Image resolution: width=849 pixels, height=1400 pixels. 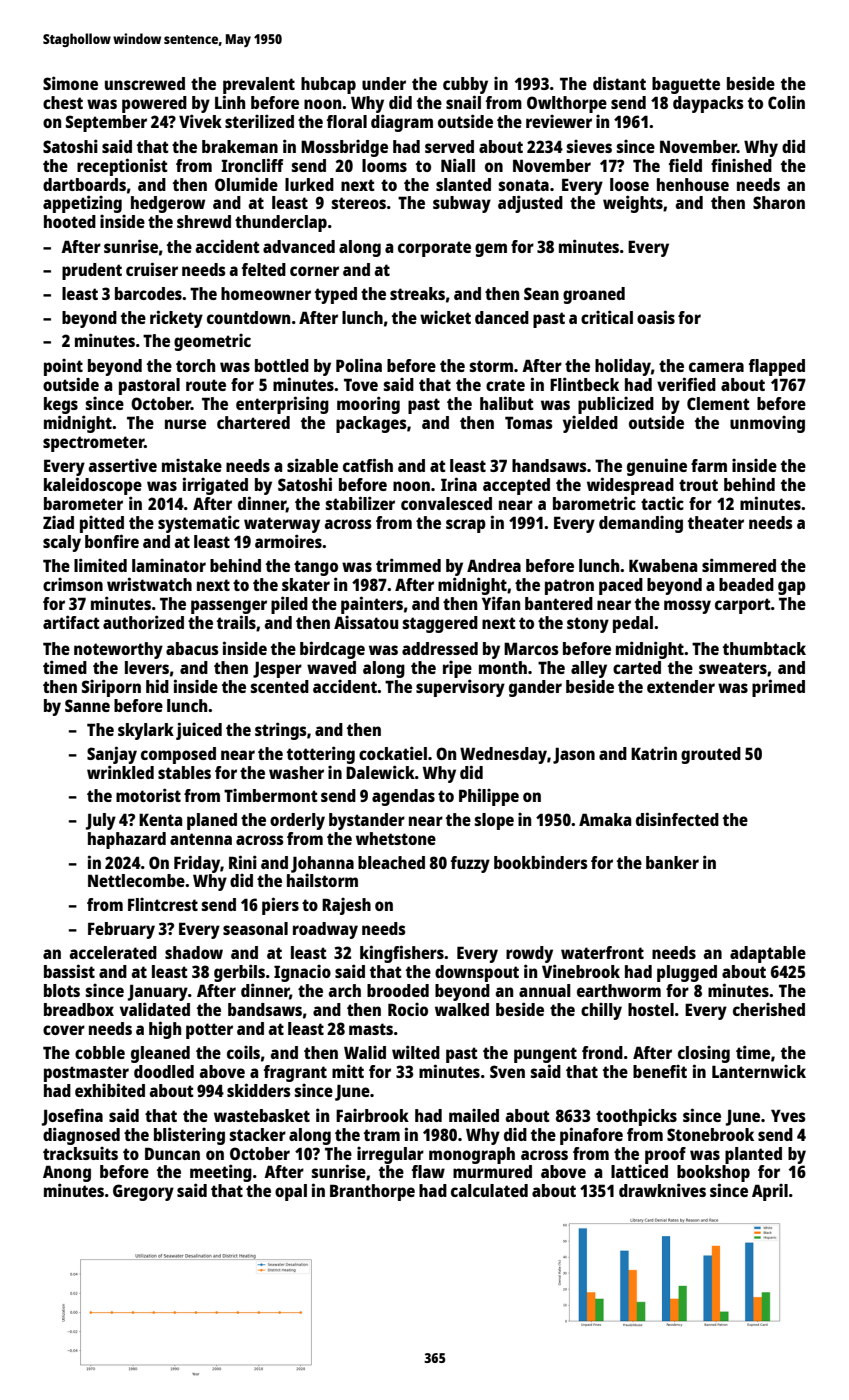 I want to click on barometric, so click(x=594, y=503).
